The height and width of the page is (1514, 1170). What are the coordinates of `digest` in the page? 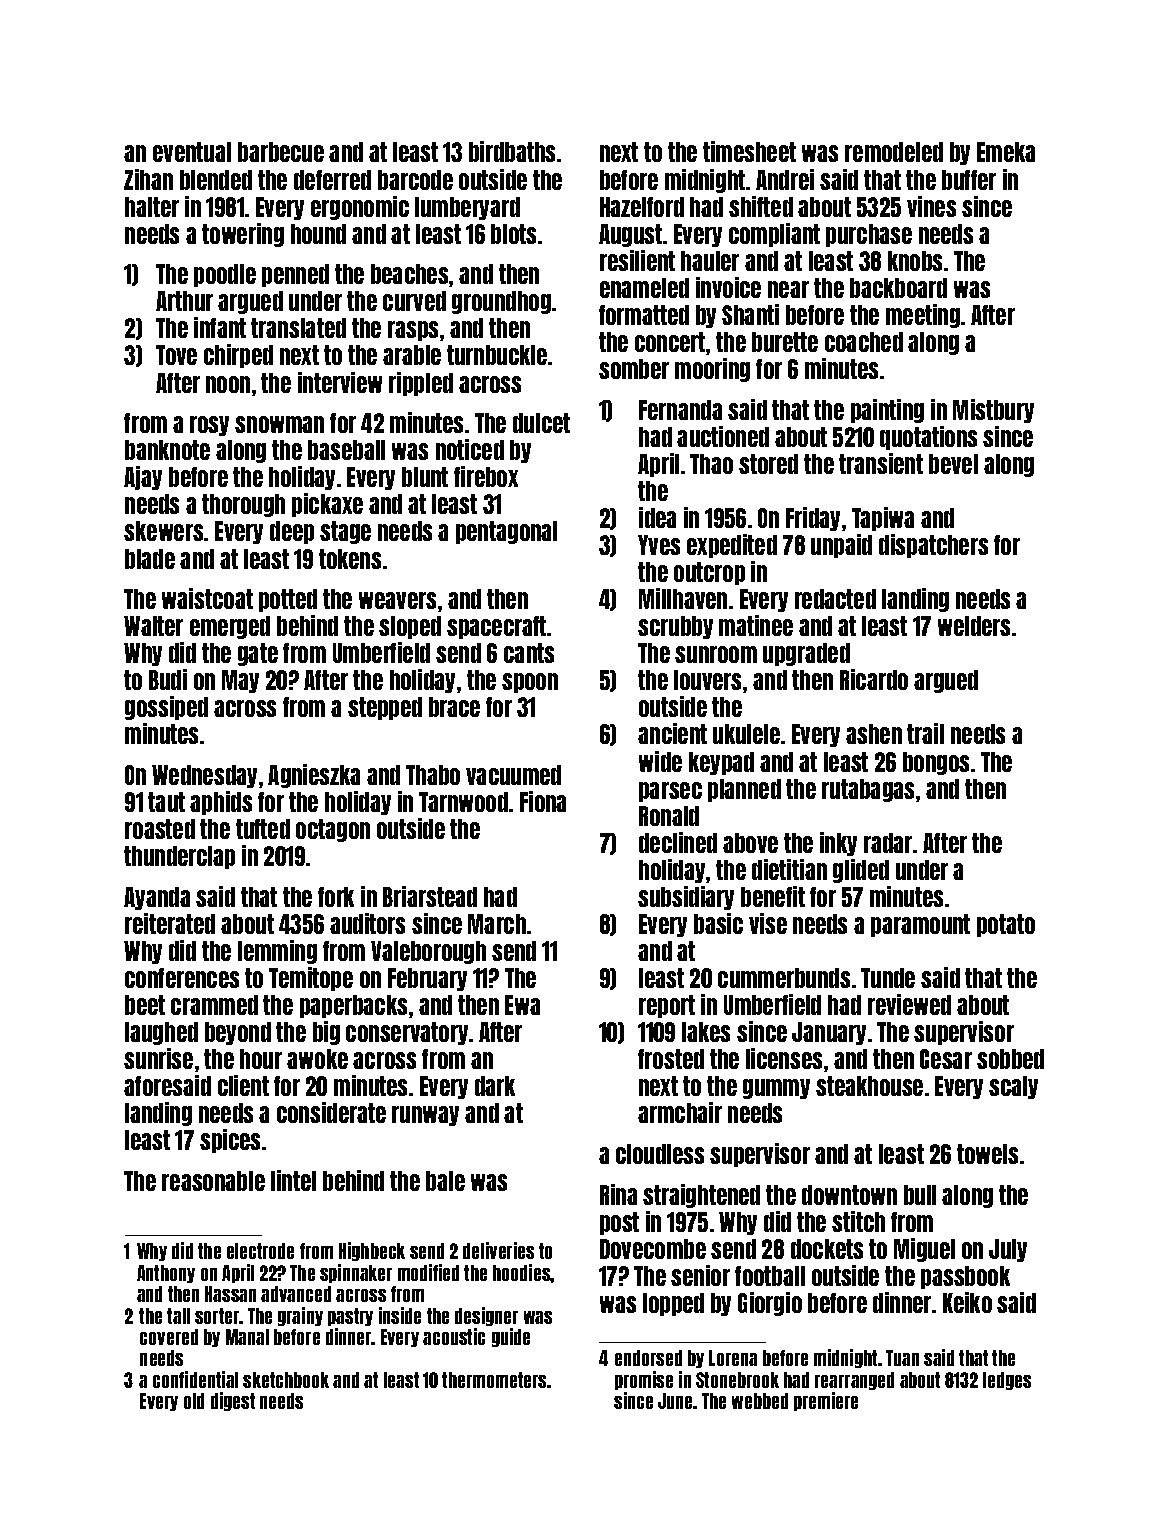 It's located at (233, 1401).
